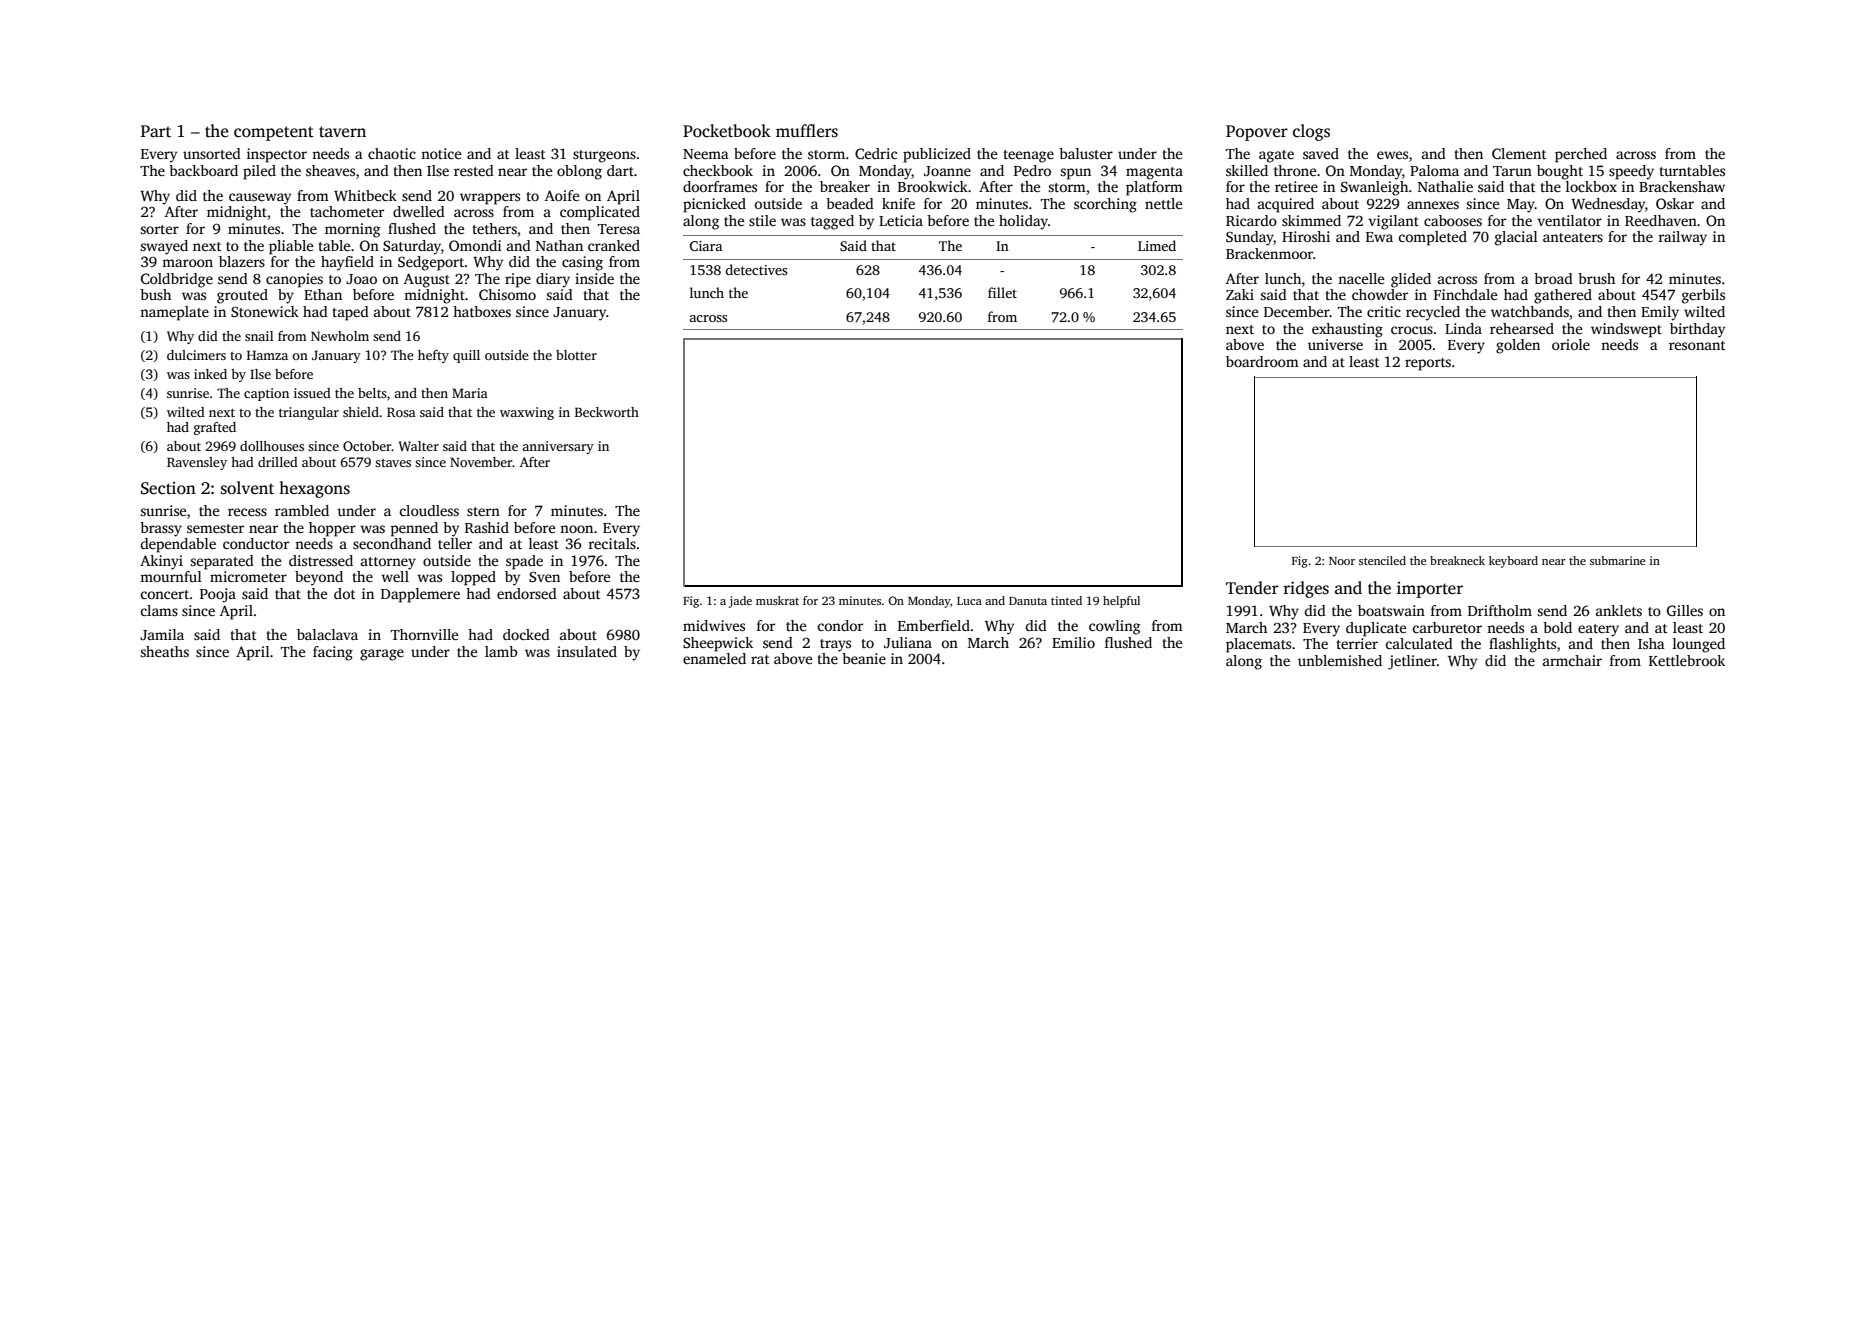 This screenshot has width=1866, height=1319. Describe the element at coordinates (1428, 364) in the screenshot. I see `reports` at that location.
